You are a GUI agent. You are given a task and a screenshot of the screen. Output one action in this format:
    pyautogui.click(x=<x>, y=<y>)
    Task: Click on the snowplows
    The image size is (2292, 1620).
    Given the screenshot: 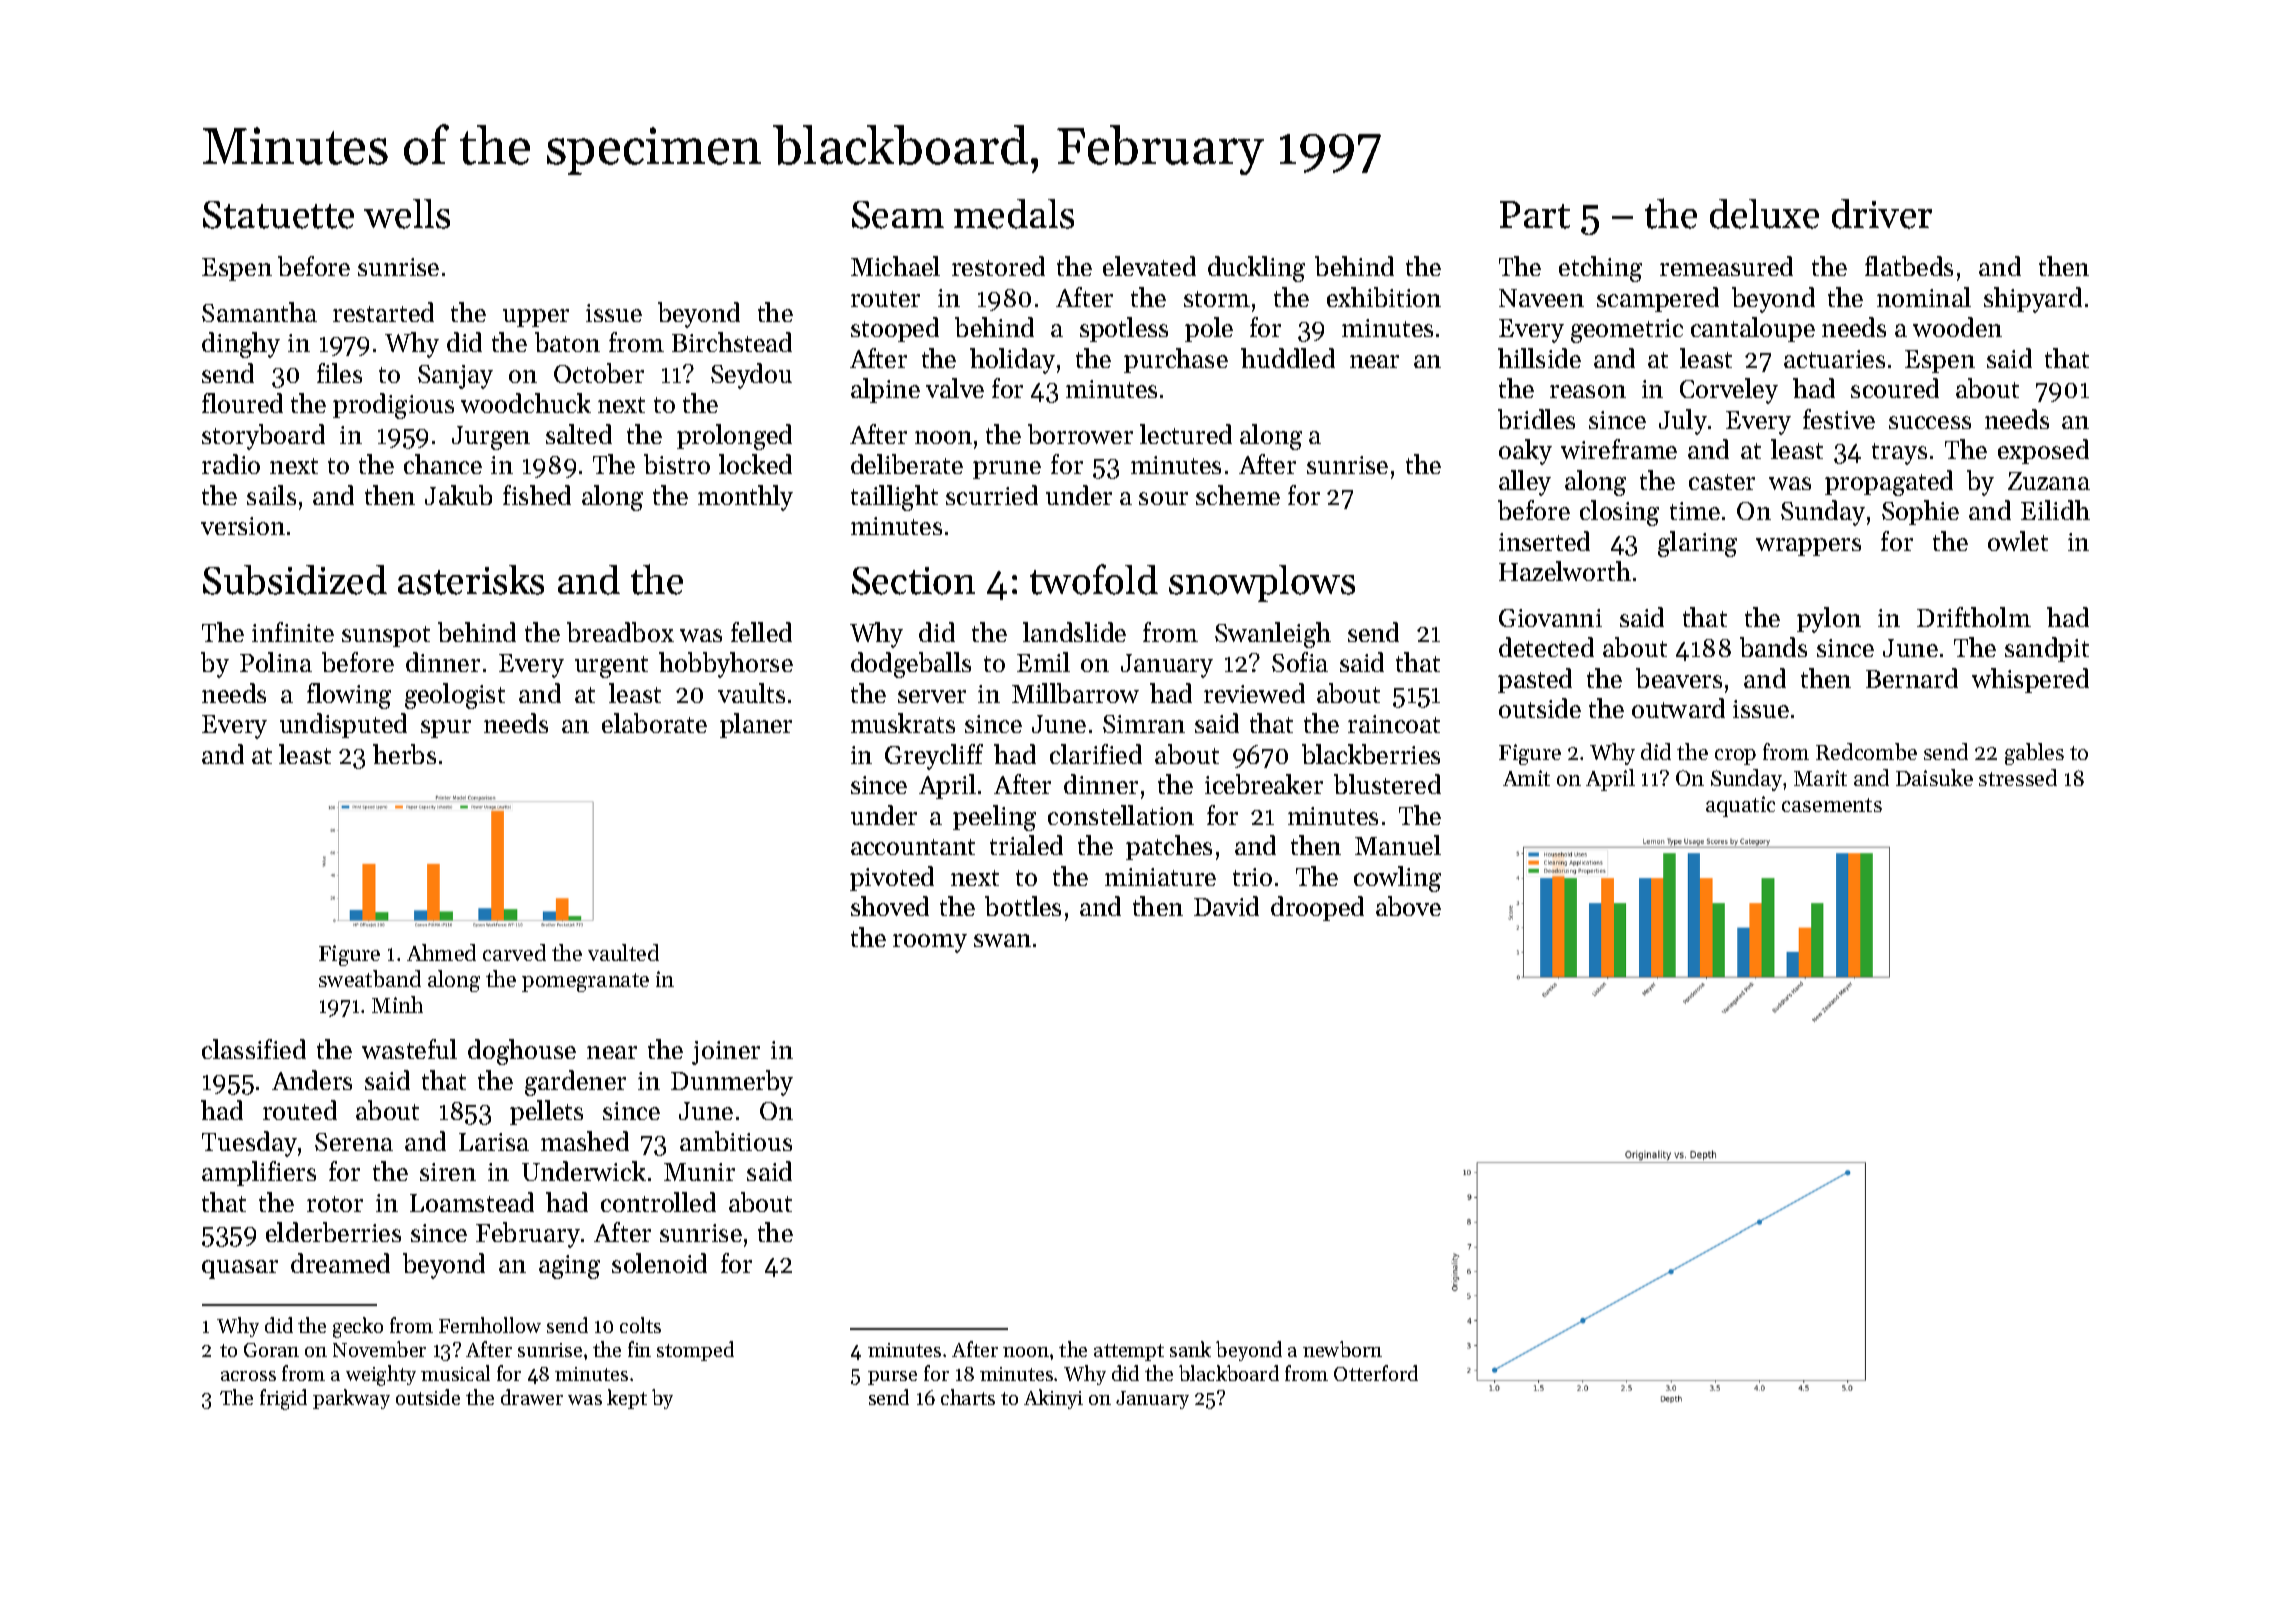 What is the action you would take?
    pyautogui.click(x=1262, y=583)
